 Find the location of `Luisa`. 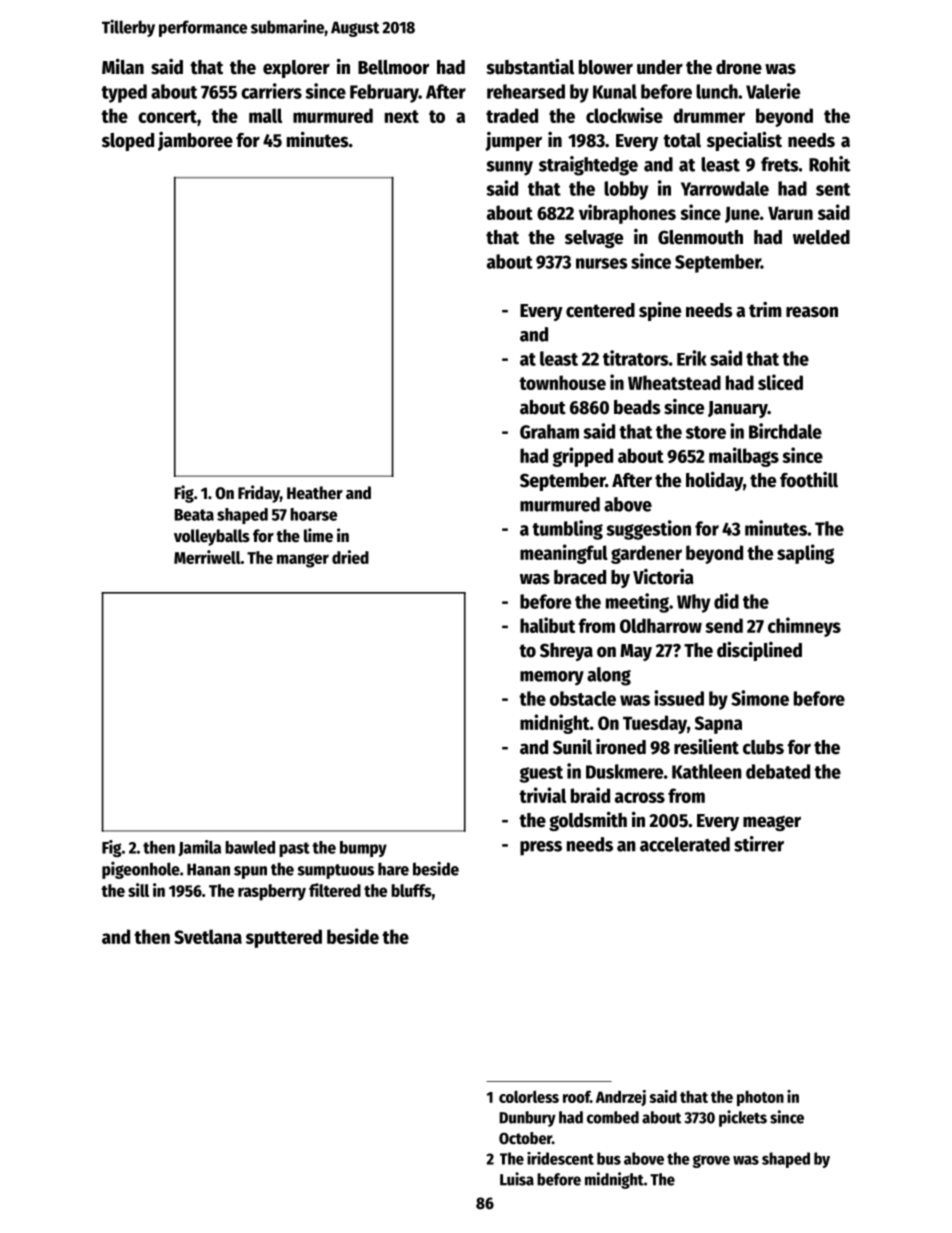

Luisa is located at coordinates (517, 1179).
